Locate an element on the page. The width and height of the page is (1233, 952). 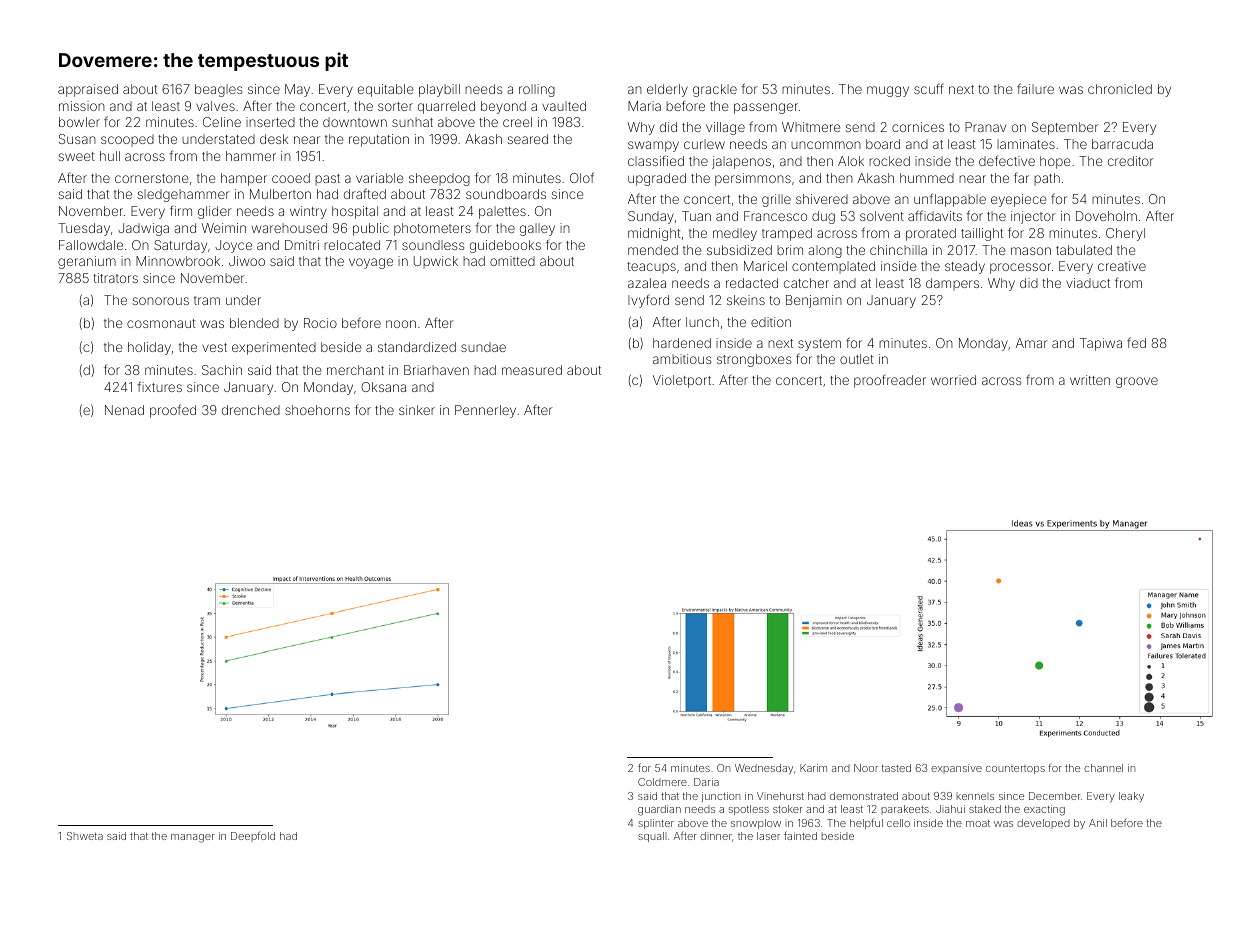
Dmitri is located at coordinates (302, 245).
